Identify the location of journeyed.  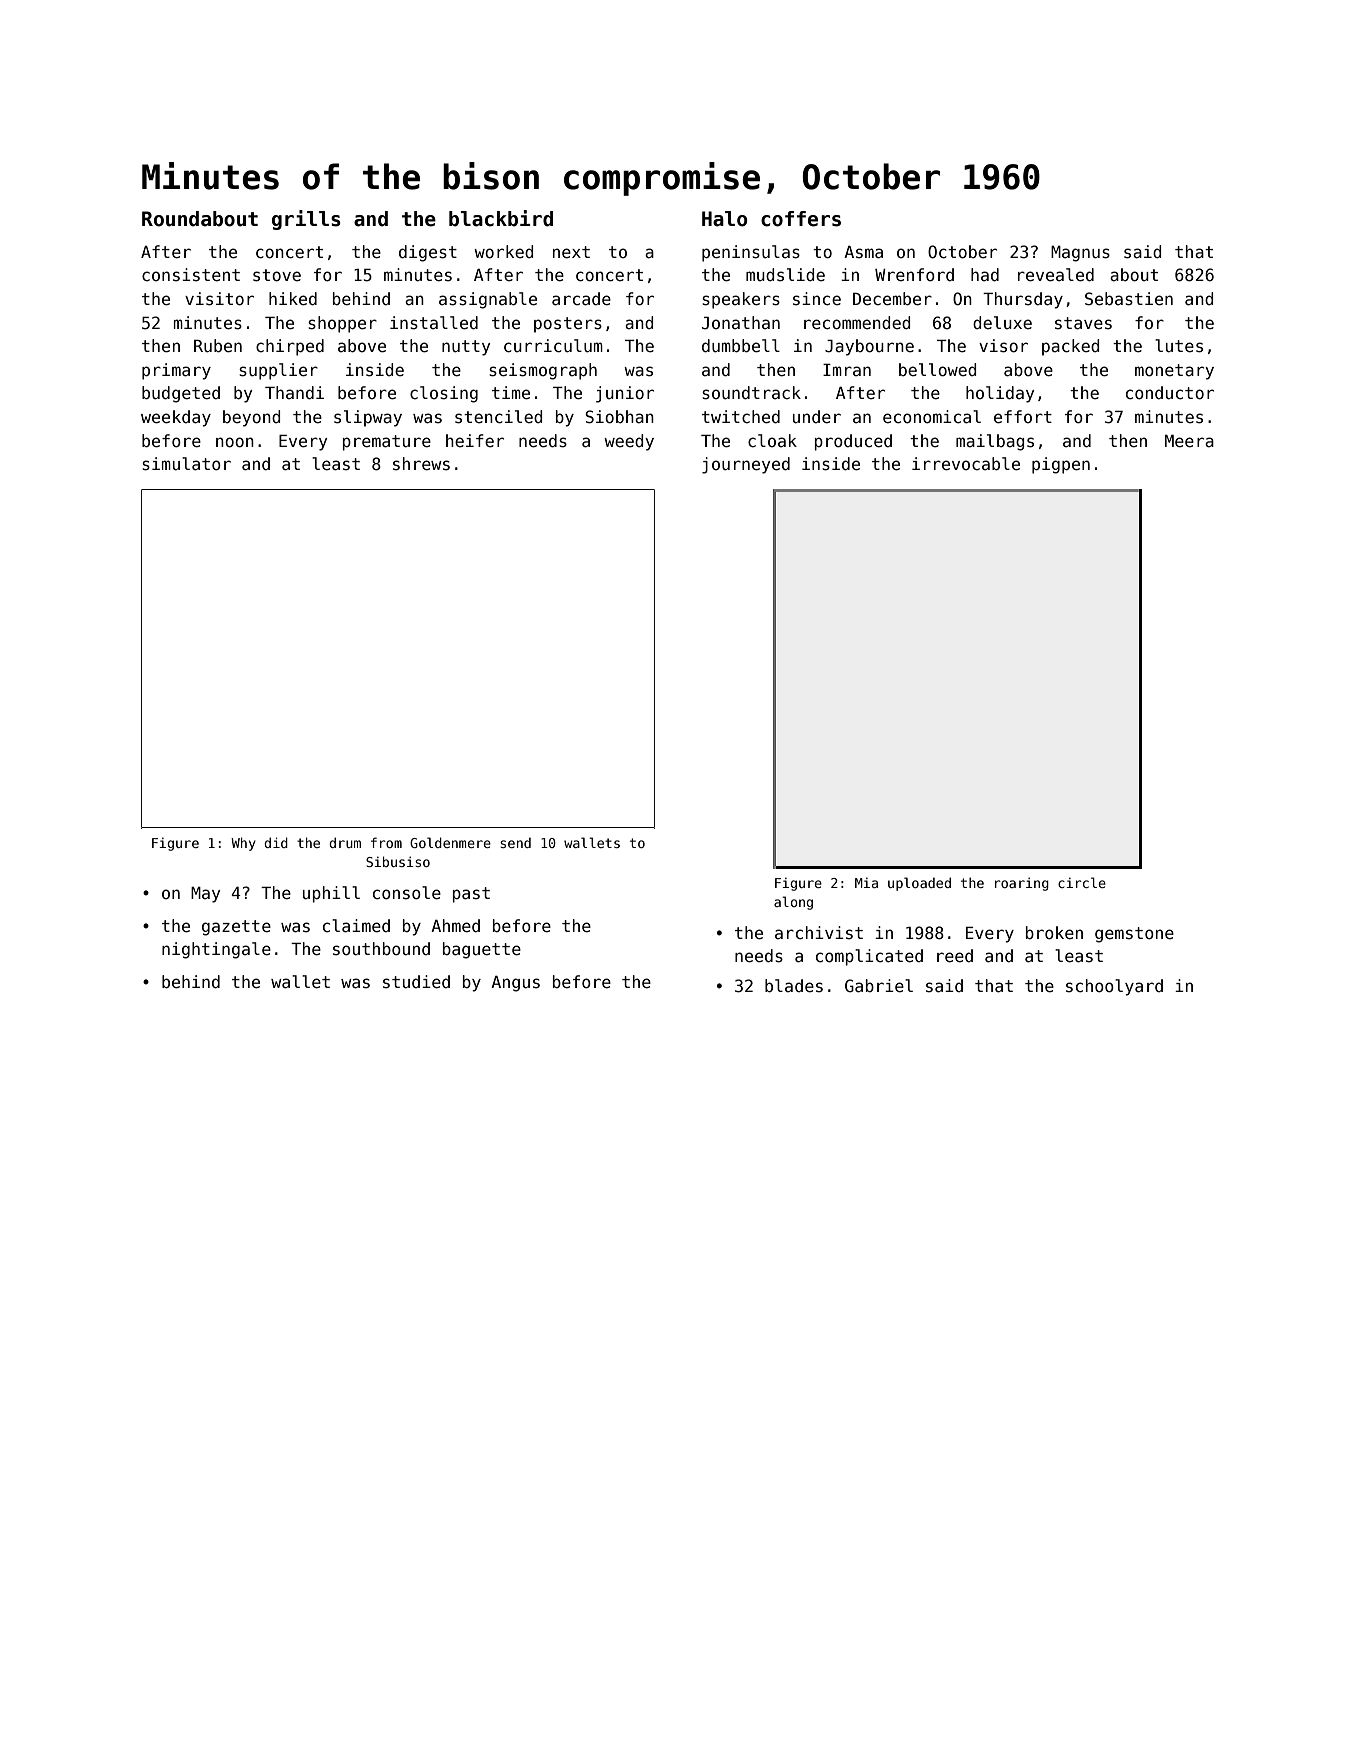
(746, 465).
